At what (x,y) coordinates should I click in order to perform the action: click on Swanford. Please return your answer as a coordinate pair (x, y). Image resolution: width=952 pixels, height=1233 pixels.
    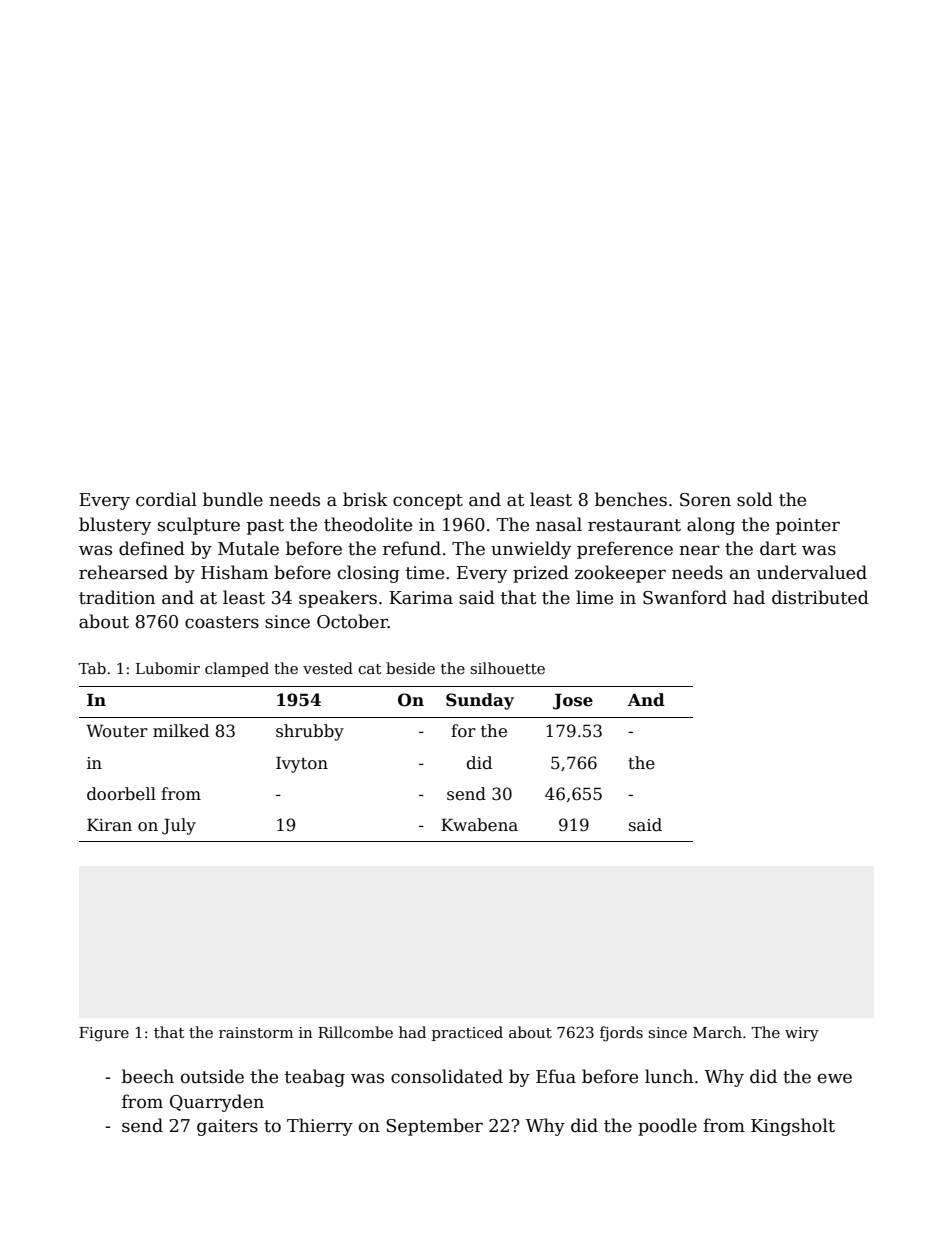
    Looking at the image, I should click on (685, 597).
